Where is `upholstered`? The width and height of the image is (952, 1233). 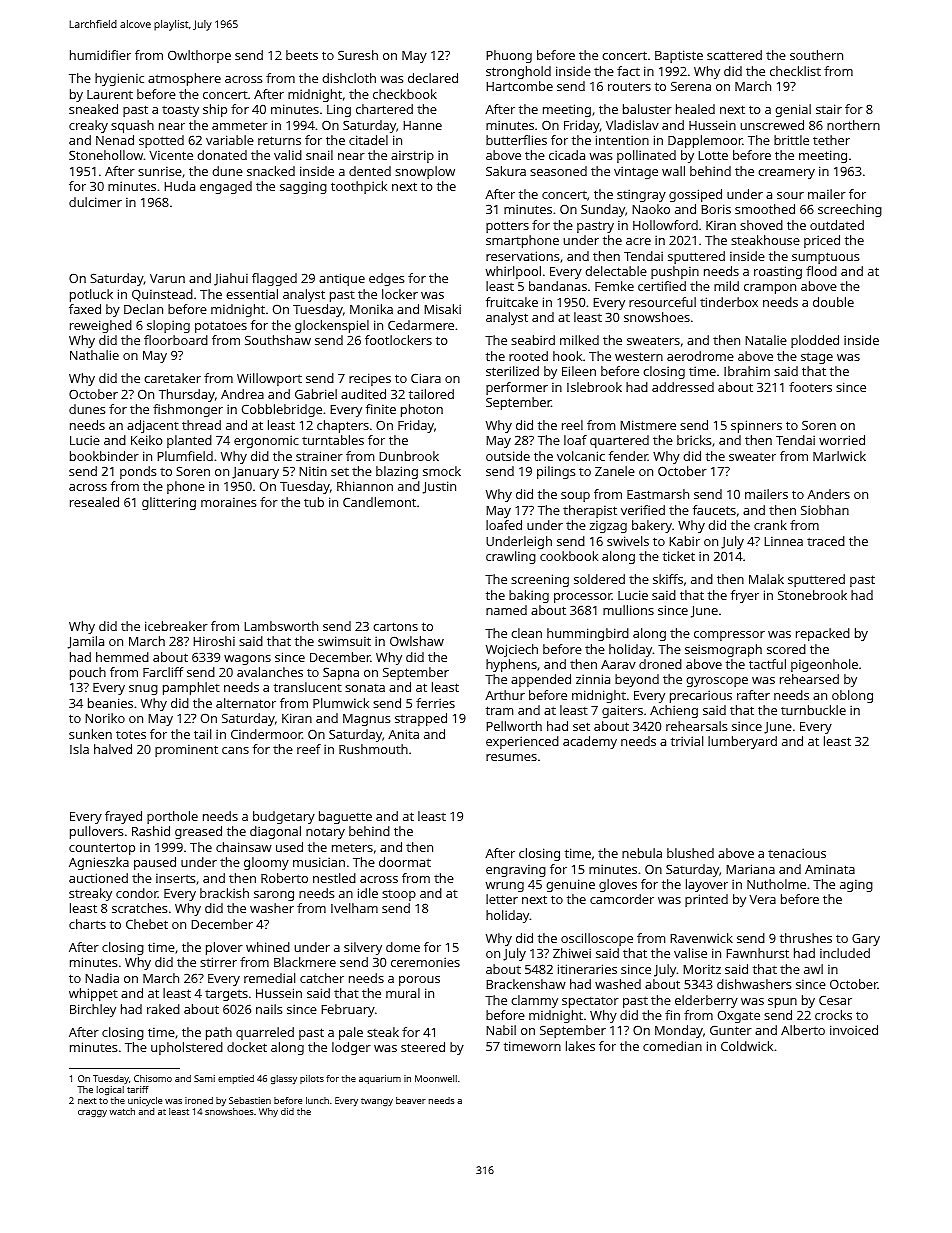
upholstered is located at coordinates (187, 1048).
